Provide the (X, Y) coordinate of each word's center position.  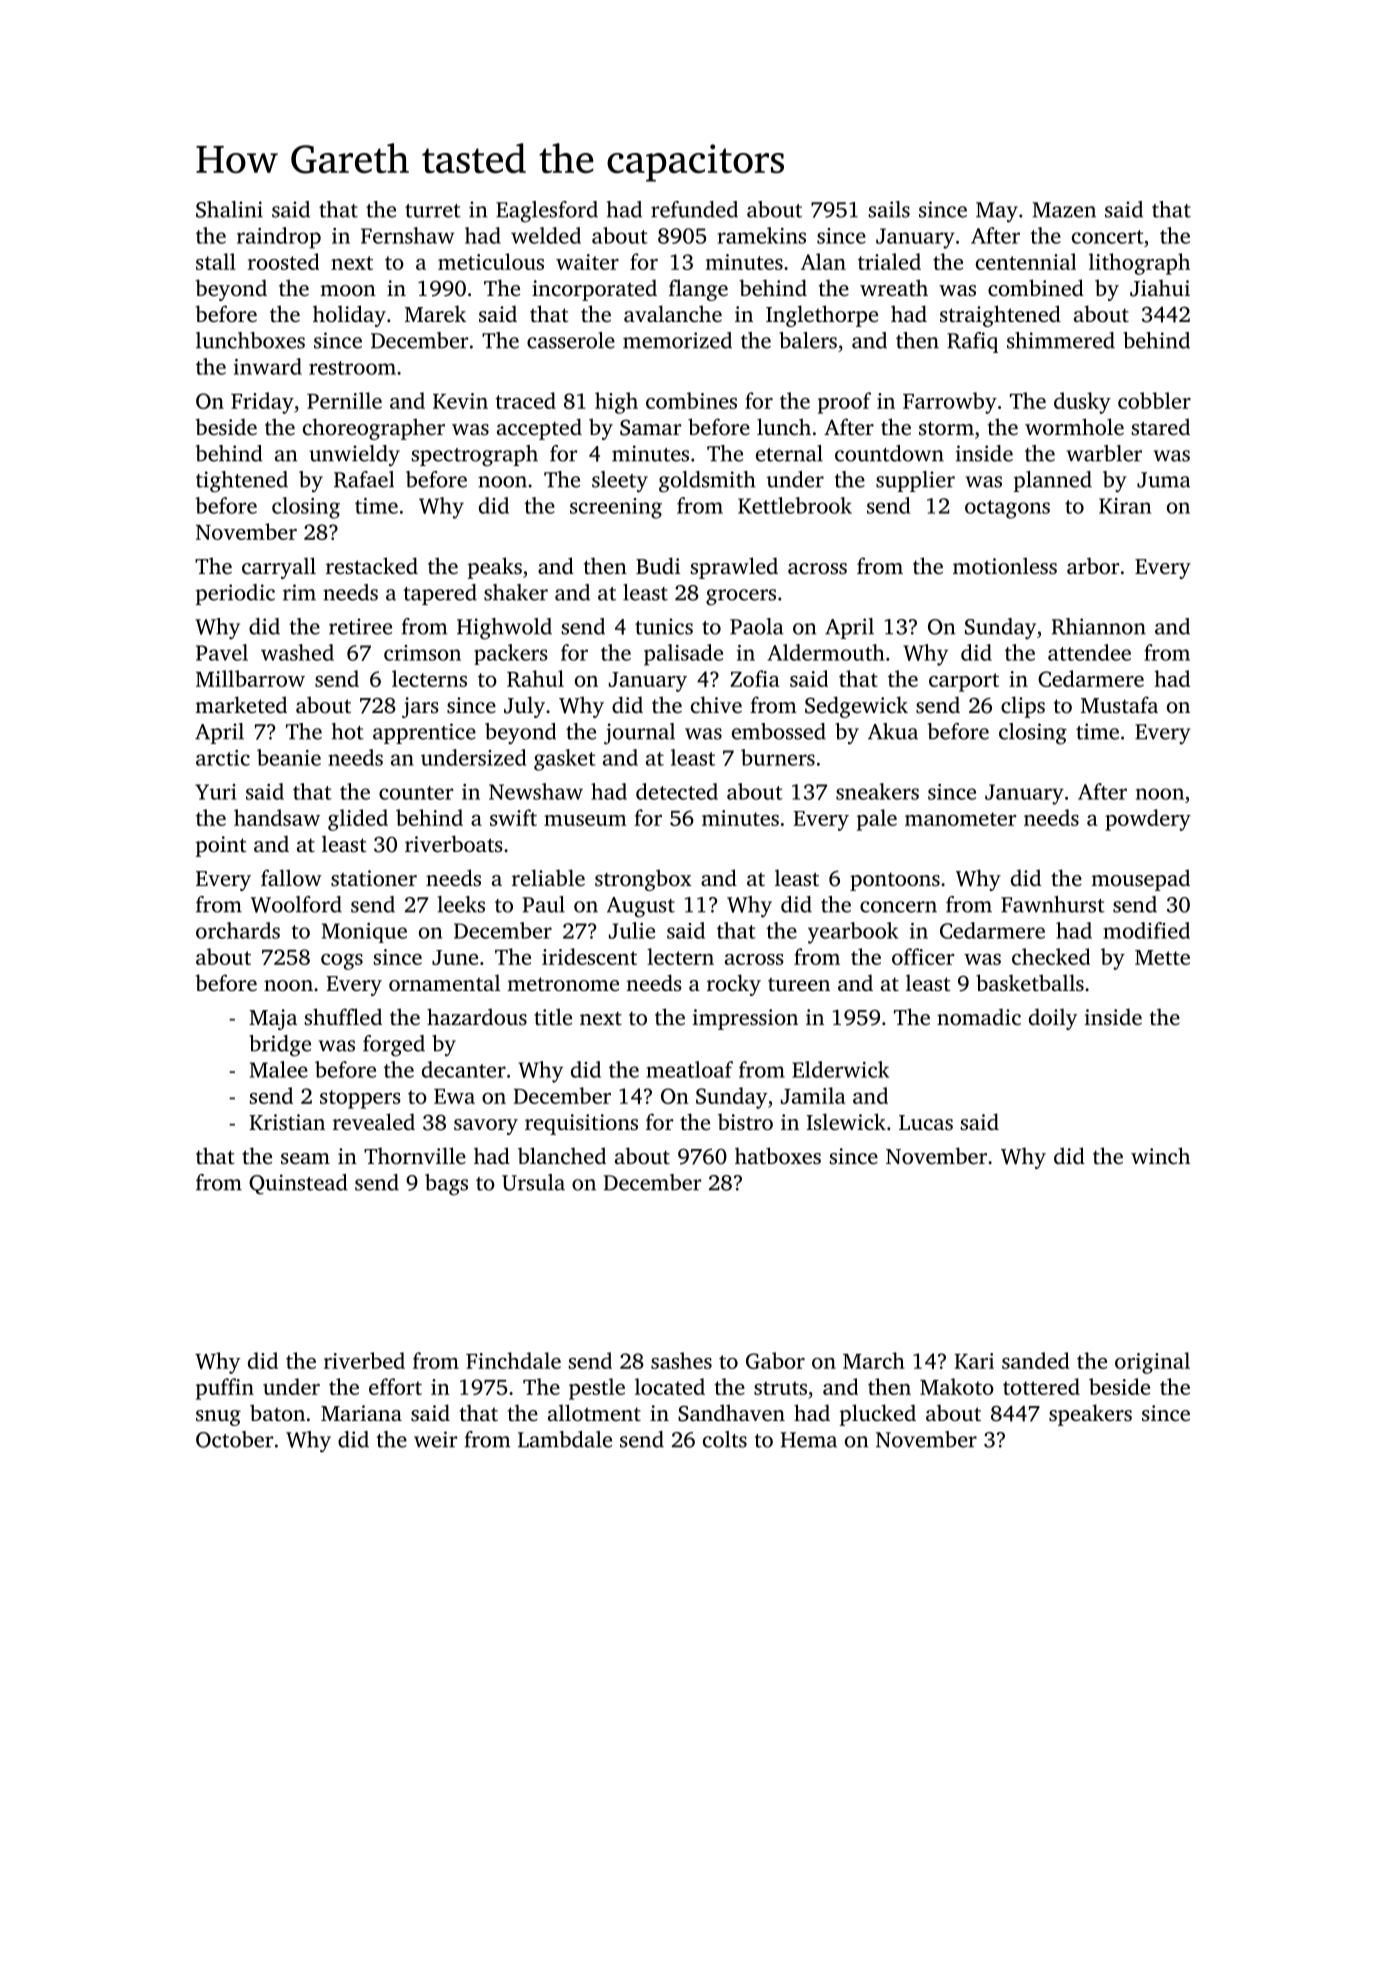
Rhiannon (1099, 626)
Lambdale (565, 1439)
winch (1160, 1155)
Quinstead (298, 1184)
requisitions (581, 1124)
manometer (960, 819)
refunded (694, 209)
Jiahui (1160, 288)
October (234, 1439)
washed (297, 652)
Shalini (229, 209)
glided (358, 820)
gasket (565, 760)
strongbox (643, 880)
